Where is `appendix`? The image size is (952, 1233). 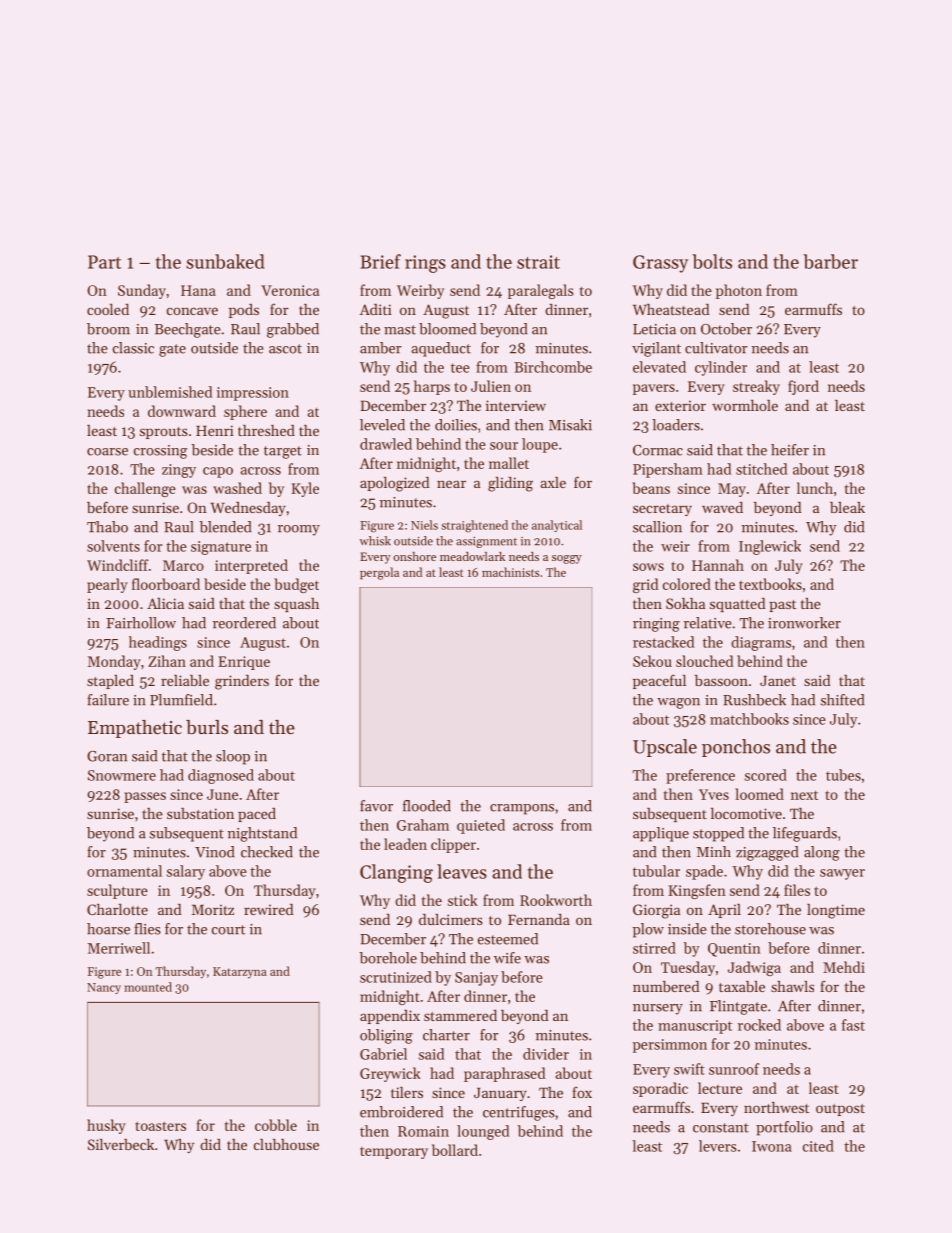
appendix is located at coordinates (390, 1017).
